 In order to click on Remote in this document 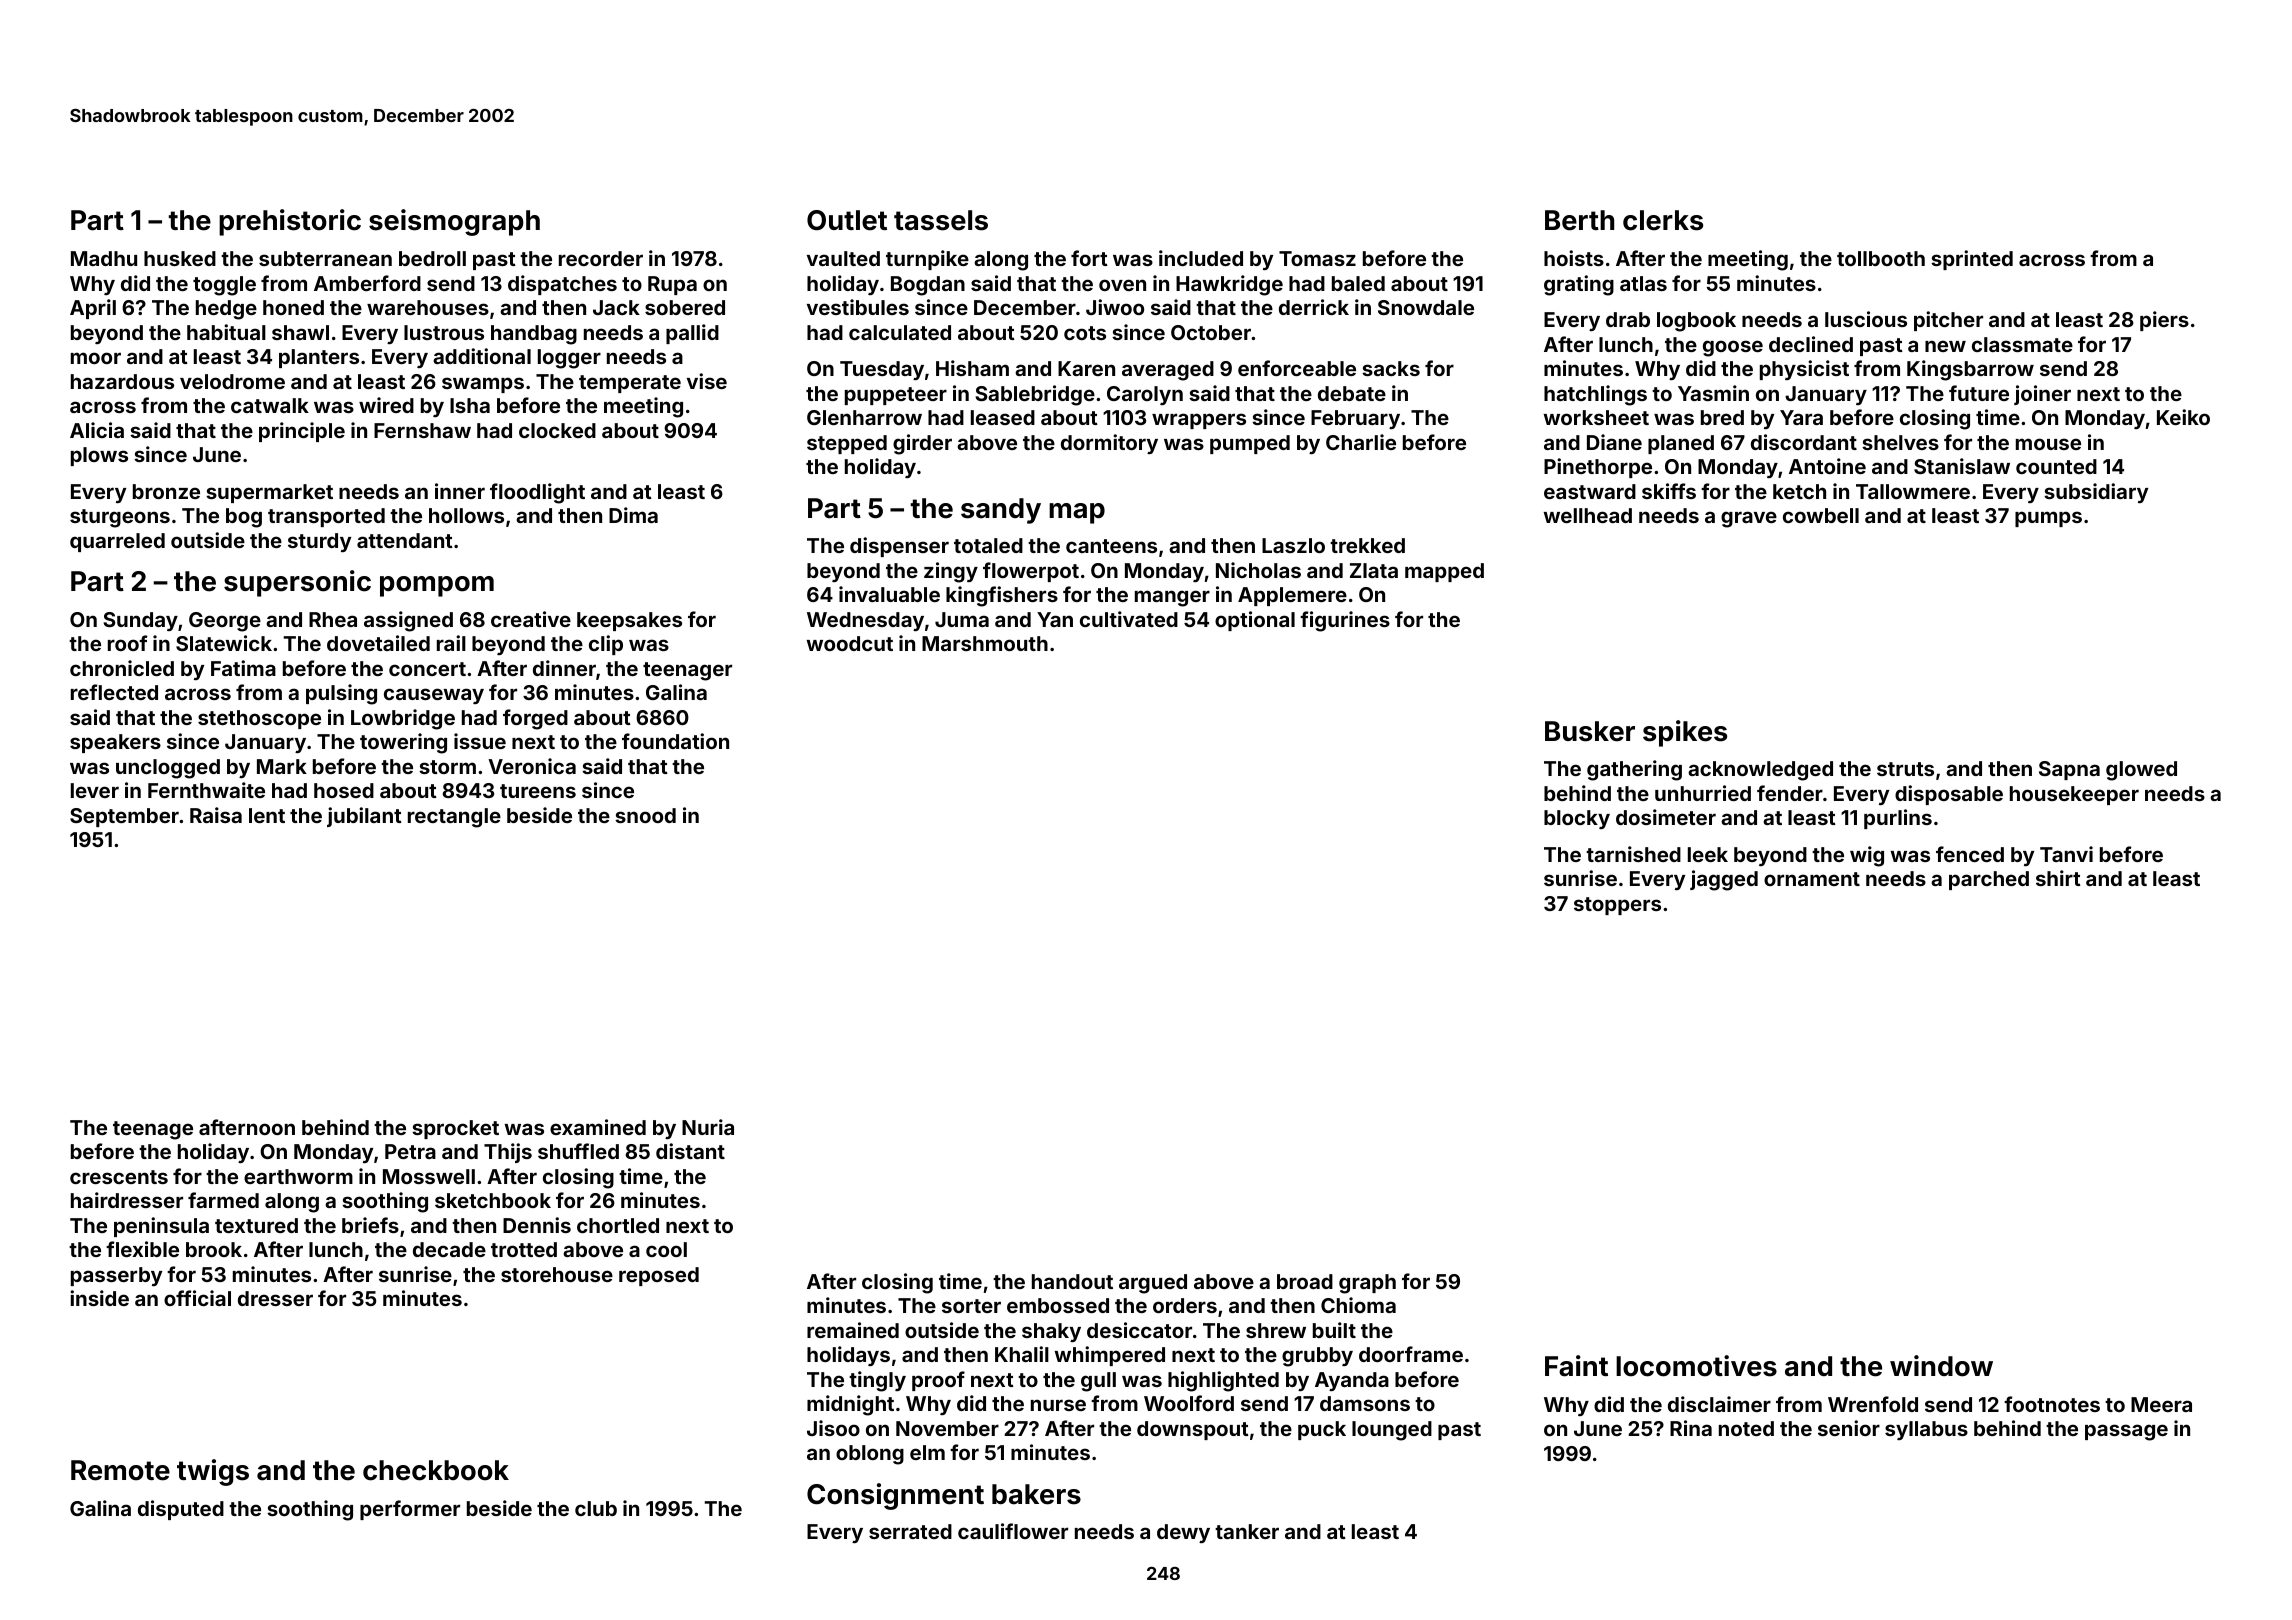, I will do `click(120, 1470)`.
